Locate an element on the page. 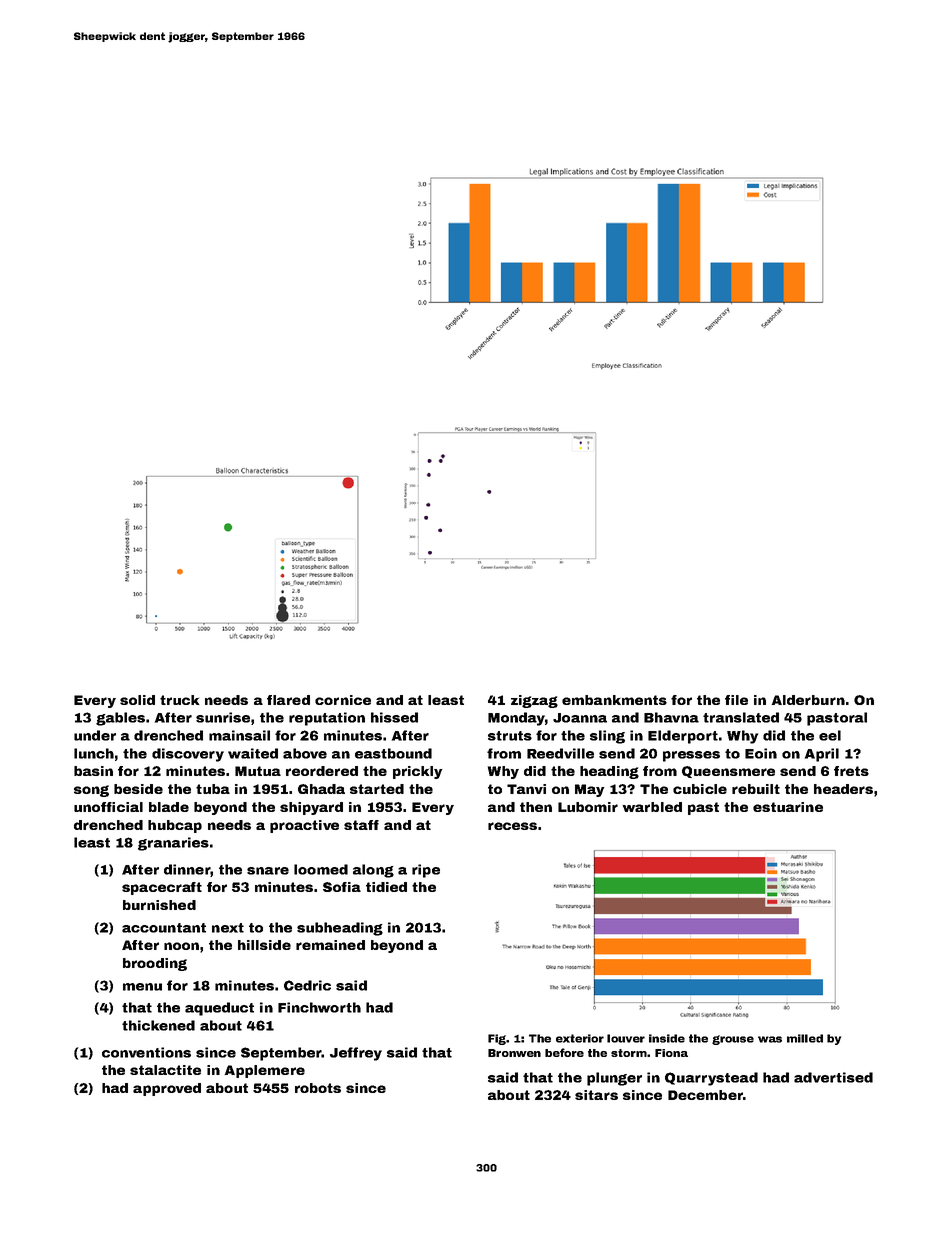 The height and width of the document is (1233, 952). spacecraft is located at coordinates (162, 888).
